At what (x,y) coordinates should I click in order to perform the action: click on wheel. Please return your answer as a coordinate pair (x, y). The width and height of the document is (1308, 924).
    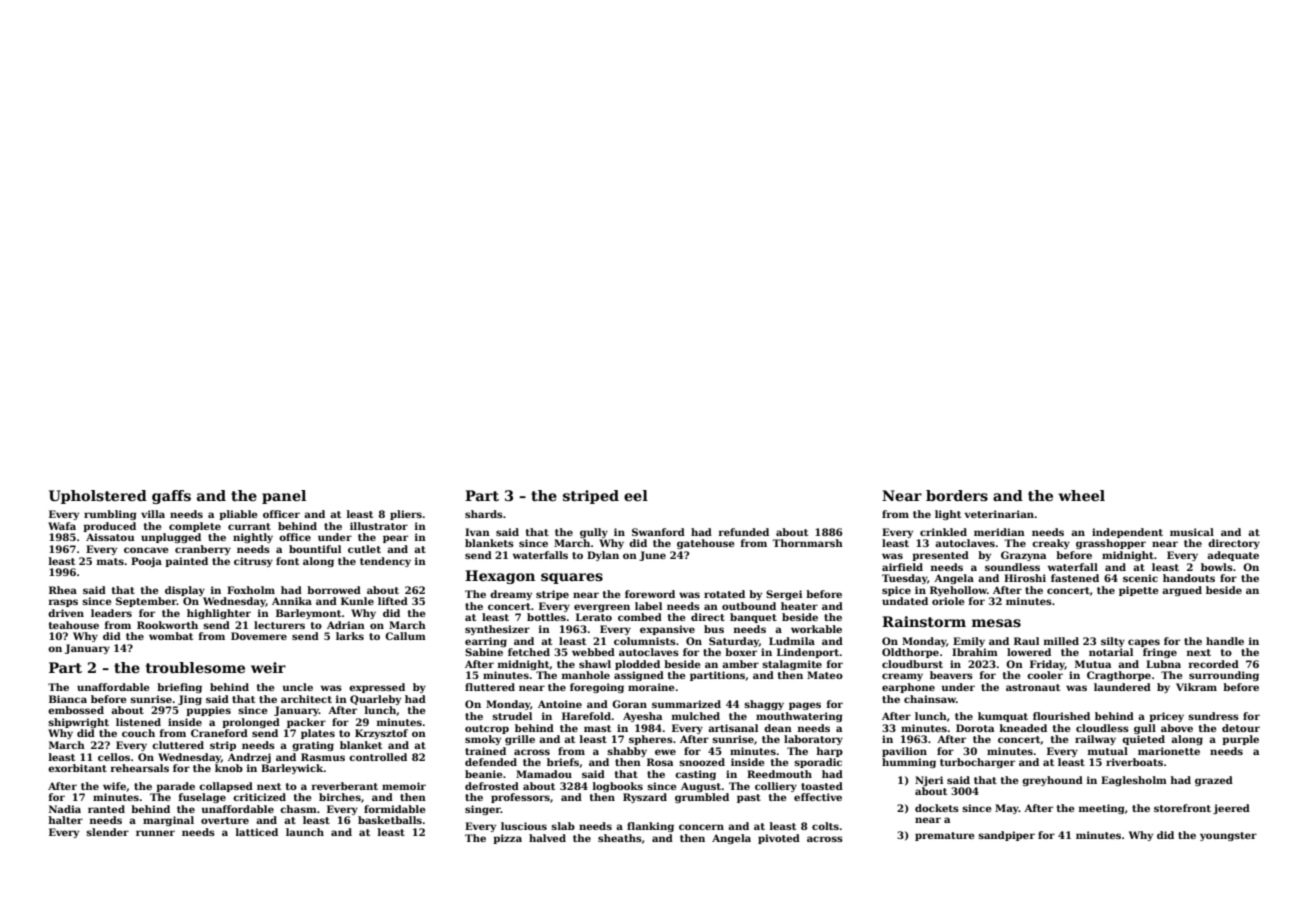
    Looking at the image, I should click on (1081, 495).
